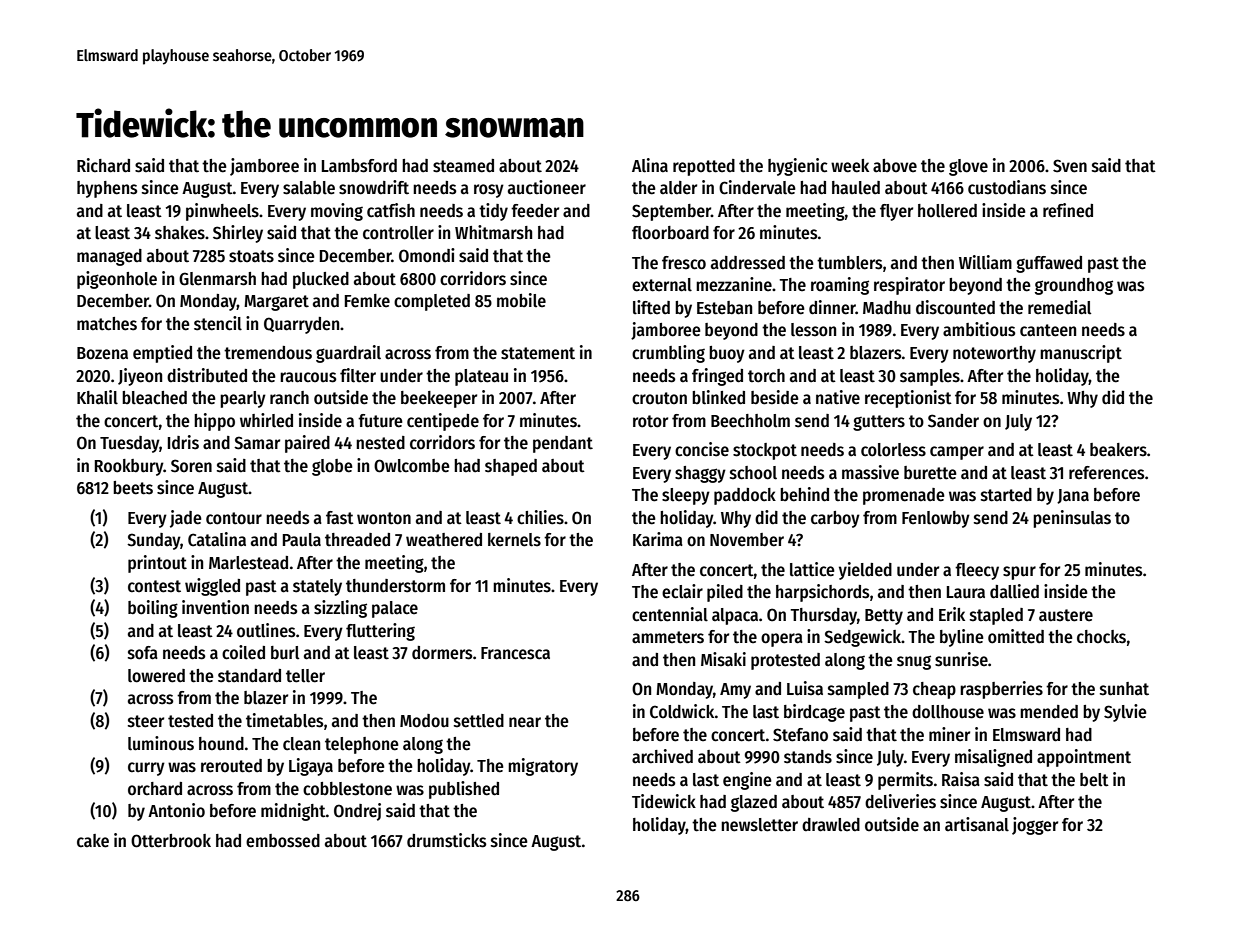  Describe the element at coordinates (442, 653) in the screenshot. I see `dormers` at that location.
